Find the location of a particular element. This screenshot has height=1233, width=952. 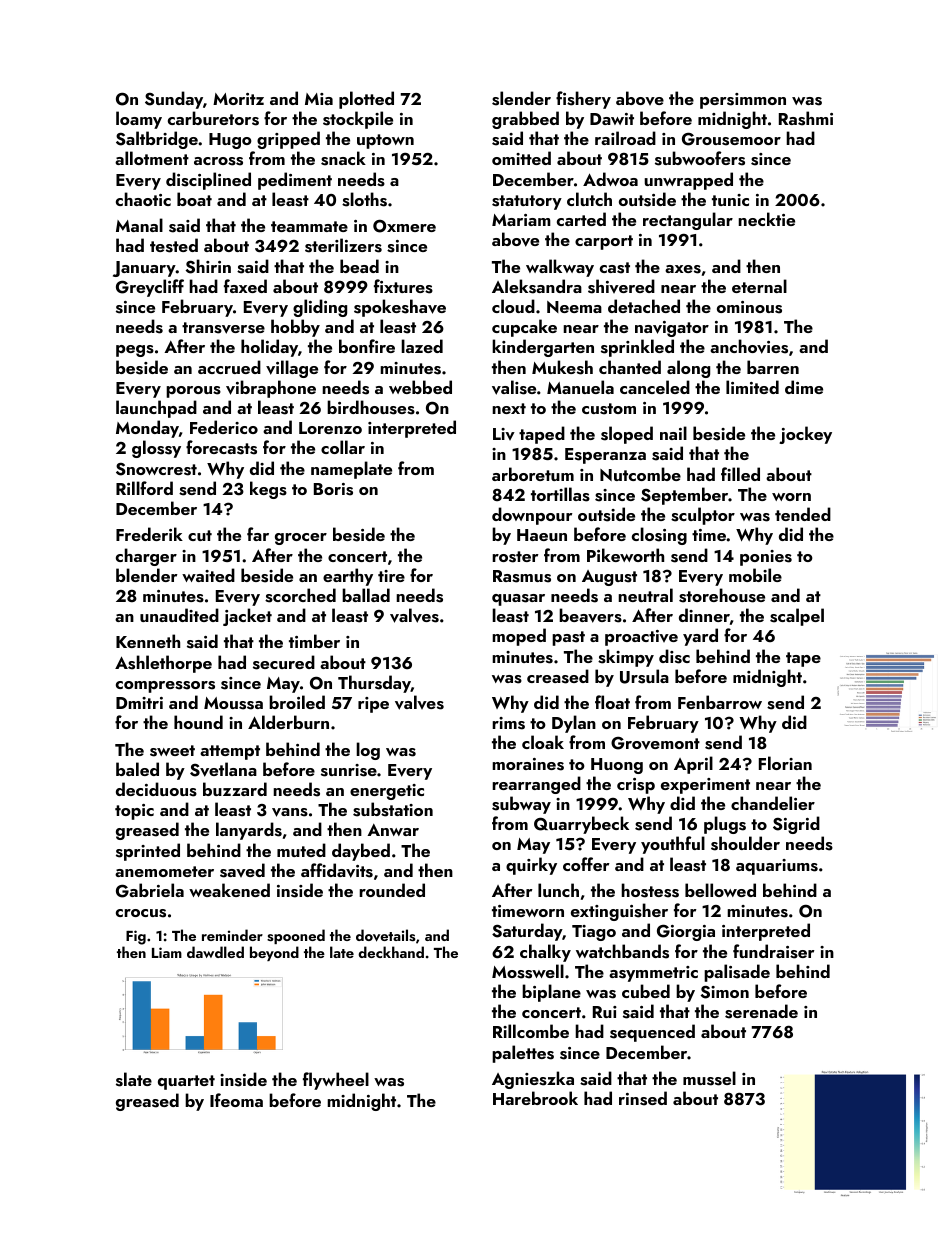

baled is located at coordinates (137, 769).
